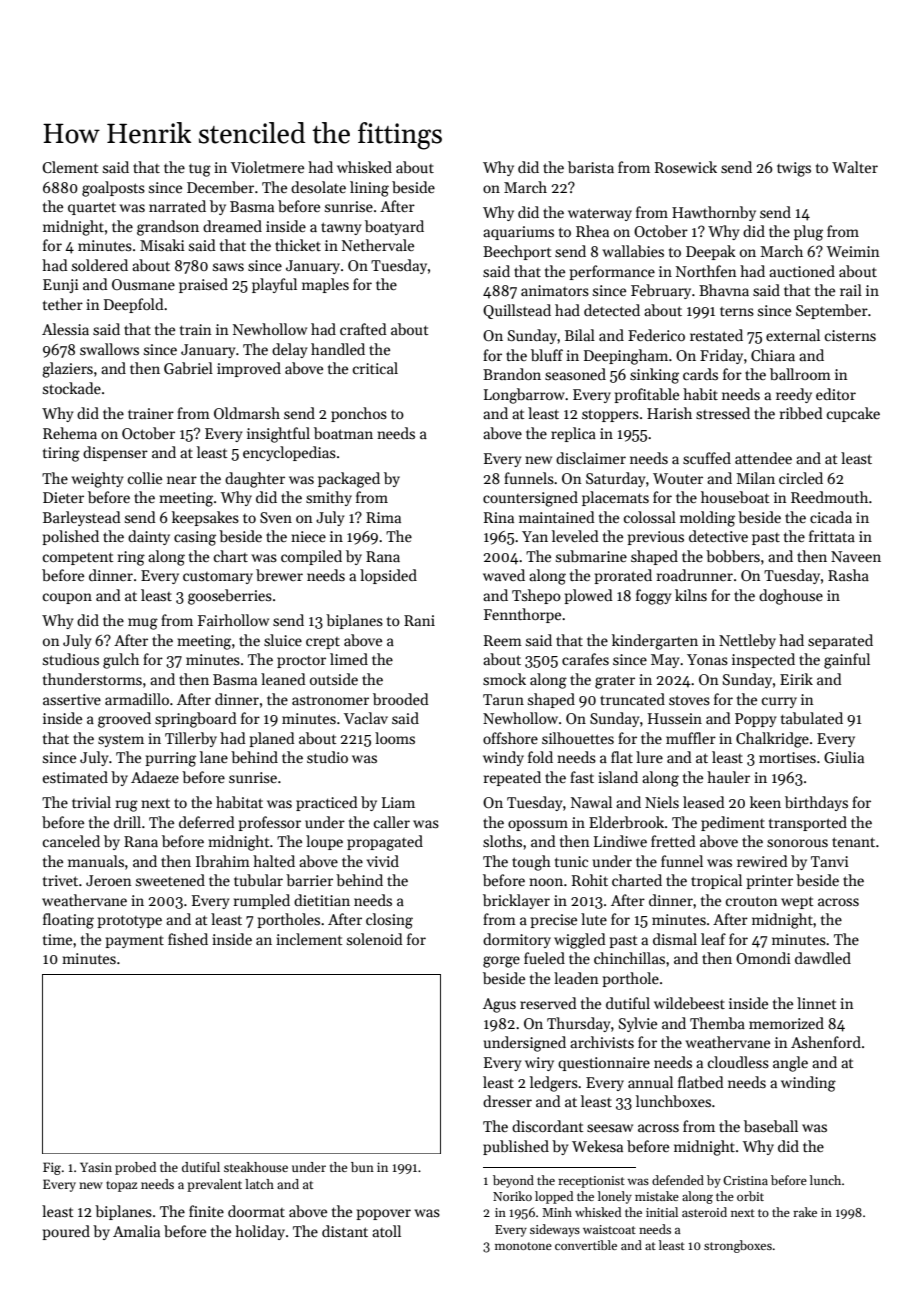  What do you see at coordinates (363, 329) in the screenshot?
I see `crafted` at bounding box center [363, 329].
